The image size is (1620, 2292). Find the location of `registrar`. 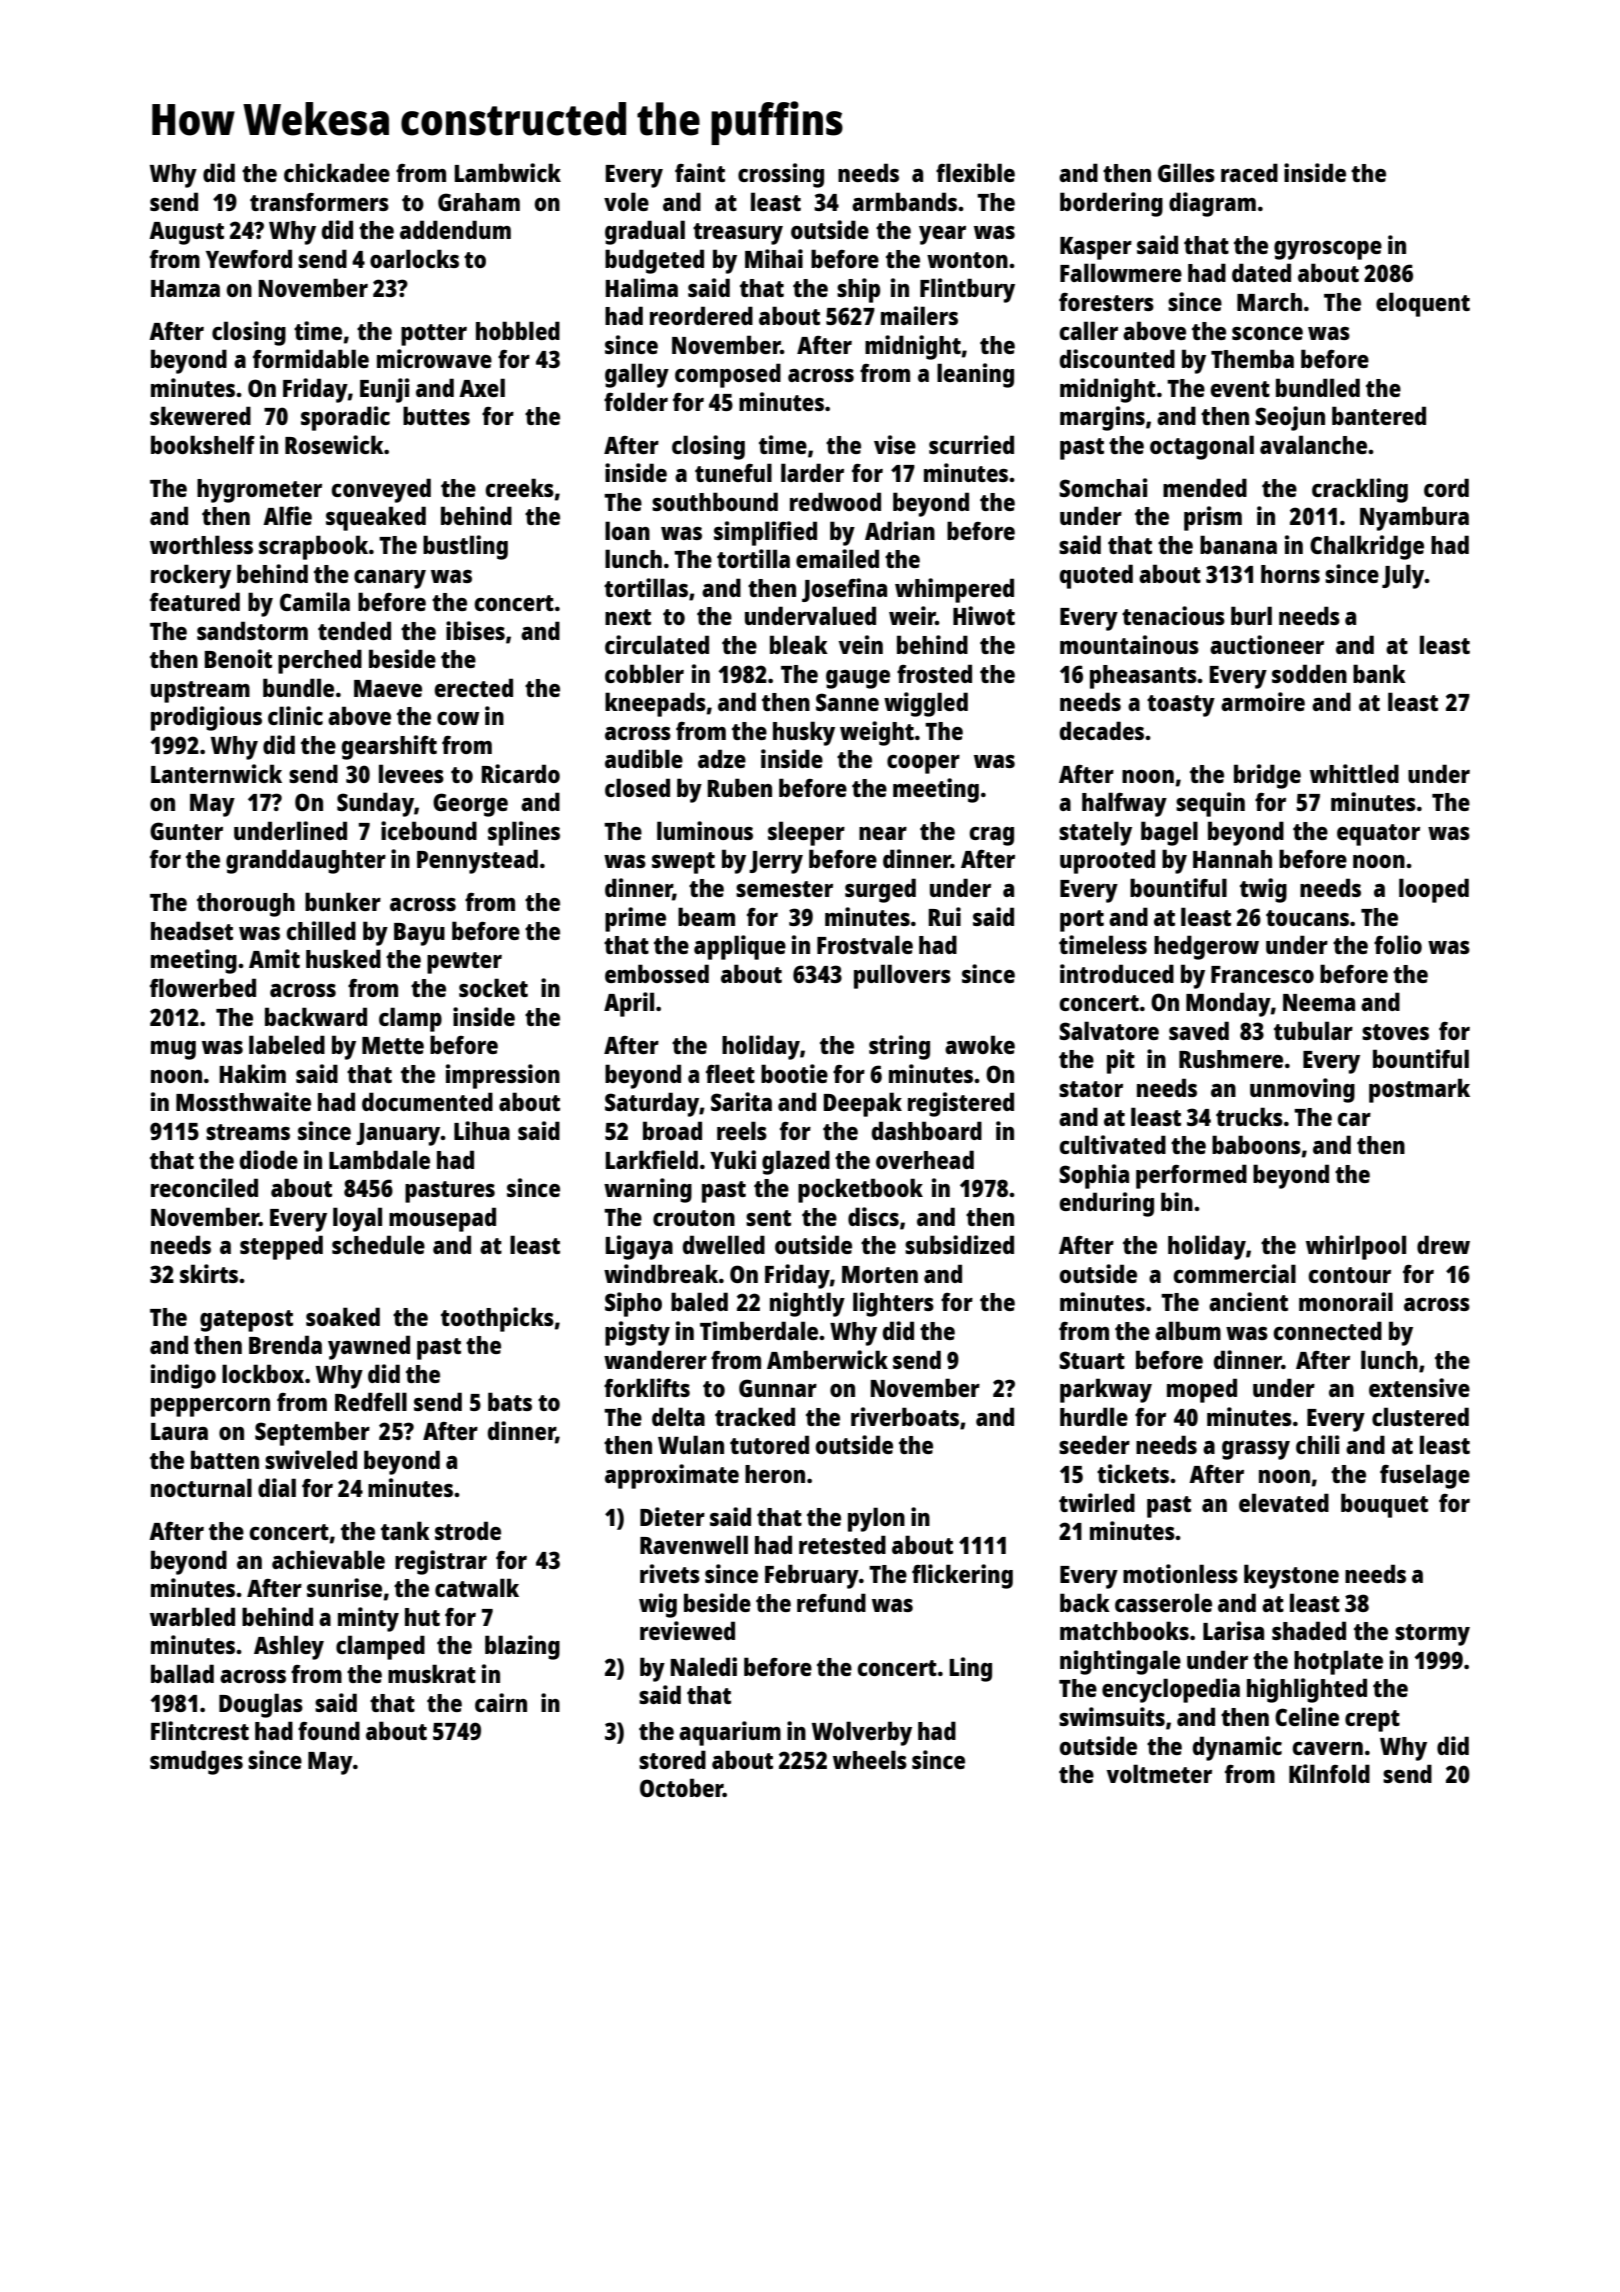

registrar is located at coordinates (441, 1562).
